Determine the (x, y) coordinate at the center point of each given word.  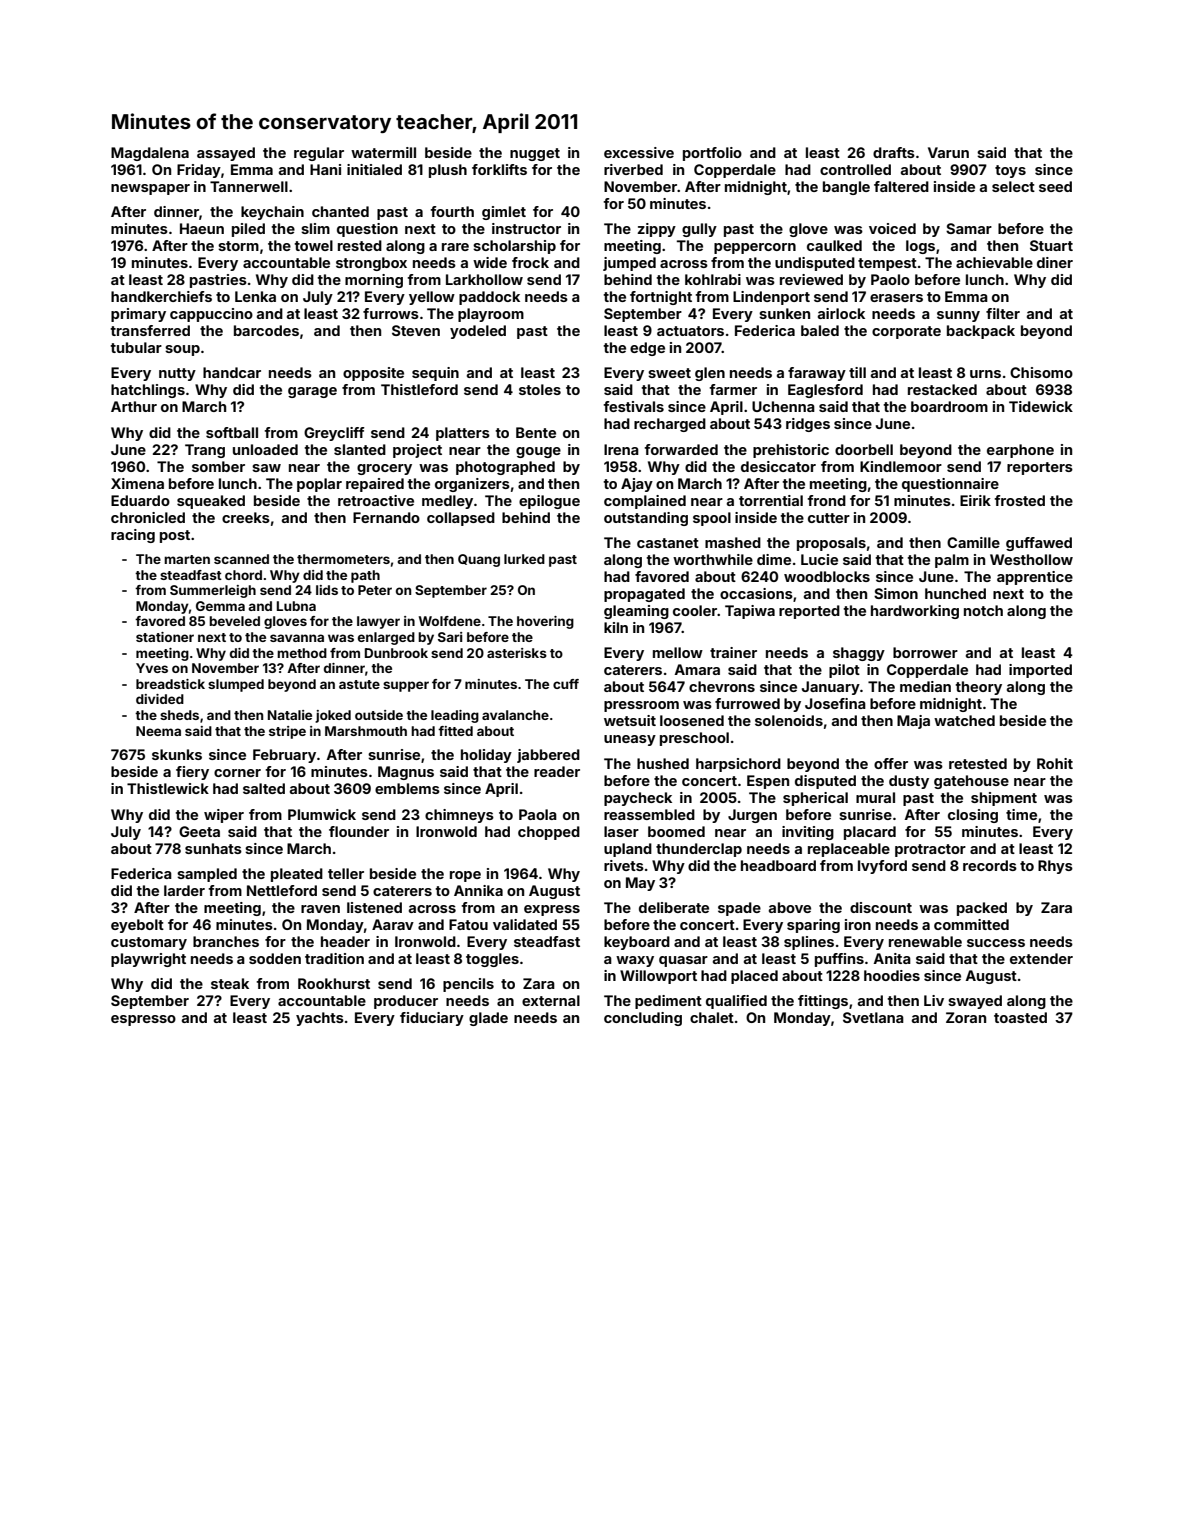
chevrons (722, 686)
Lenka (255, 296)
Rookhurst (334, 983)
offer (891, 763)
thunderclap (699, 850)
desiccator (778, 466)
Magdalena (150, 154)
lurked (524, 559)
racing (133, 536)
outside (379, 715)
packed (982, 909)
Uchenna (783, 406)
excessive (639, 152)
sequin (435, 374)
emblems (407, 788)
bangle (846, 188)
